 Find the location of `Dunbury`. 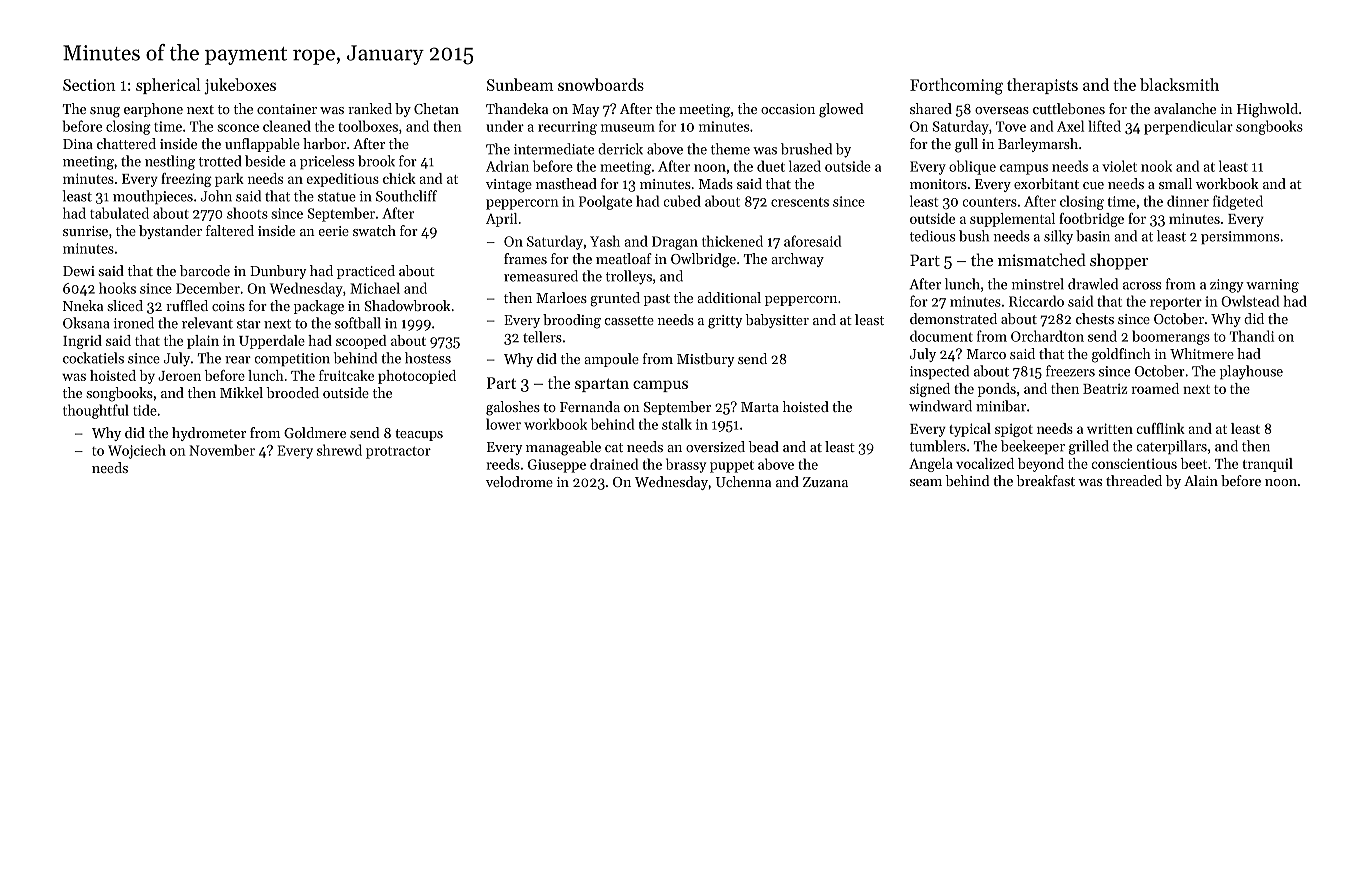

Dunbury is located at coordinates (278, 272).
